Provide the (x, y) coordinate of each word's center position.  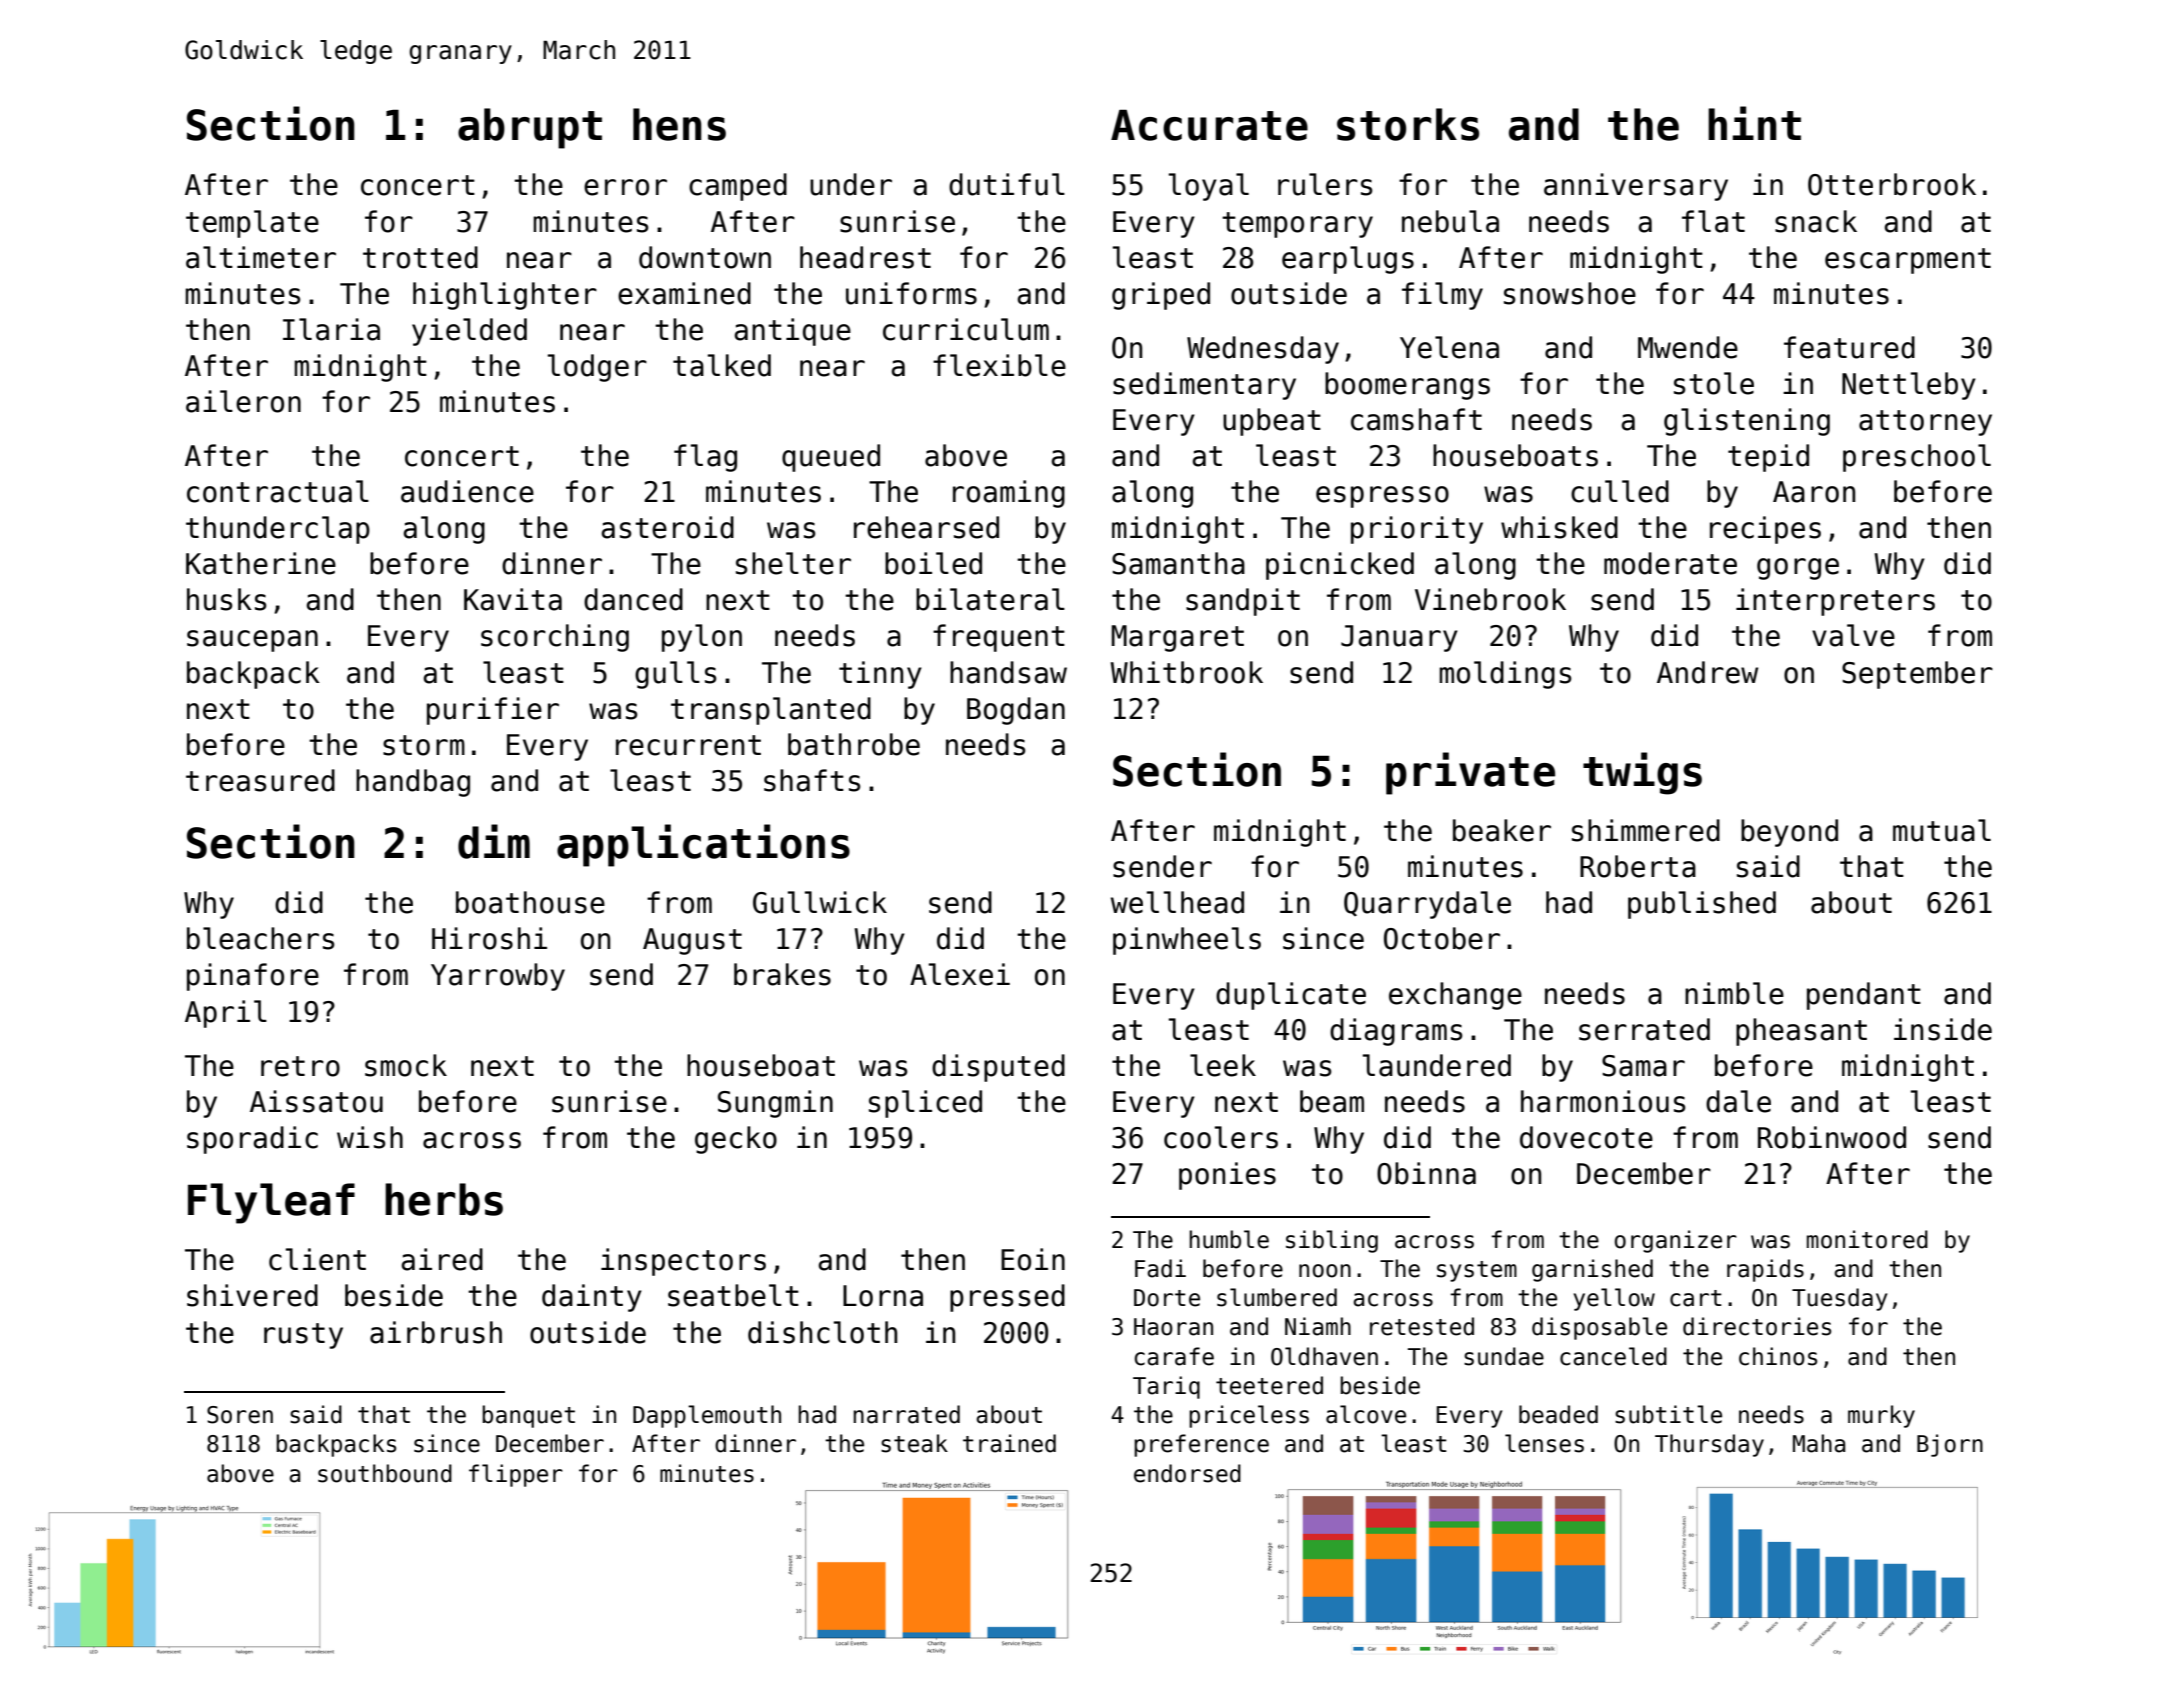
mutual (1942, 830)
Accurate (1209, 125)
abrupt (530, 128)
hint (1754, 123)
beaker (1502, 830)
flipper (516, 1475)
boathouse (530, 902)
